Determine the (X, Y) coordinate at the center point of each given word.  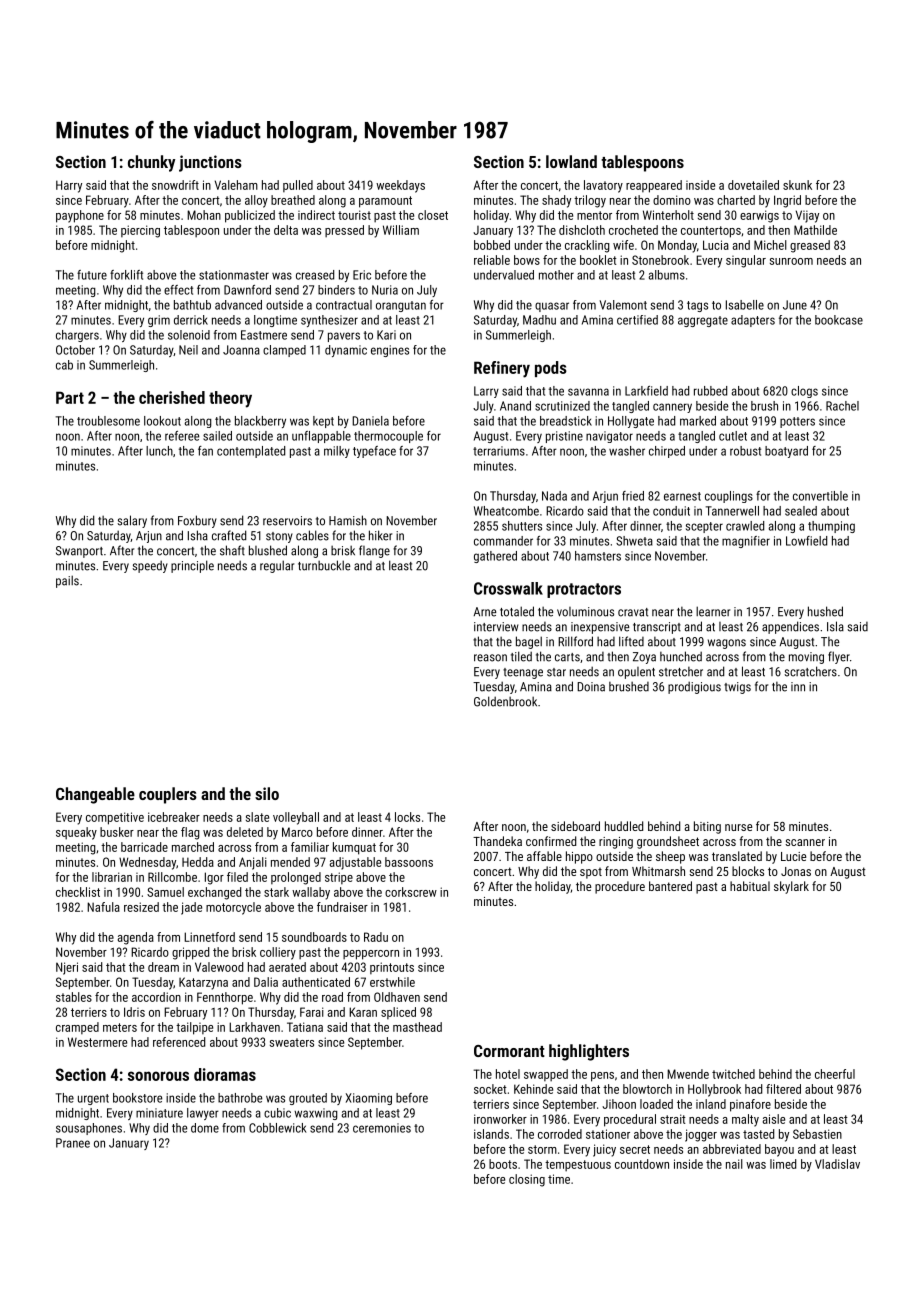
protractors (584, 590)
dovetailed (753, 185)
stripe (339, 878)
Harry (69, 186)
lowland (571, 161)
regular (277, 566)
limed (783, 1164)
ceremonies (382, 1128)
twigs (737, 688)
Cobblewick (278, 1128)
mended (290, 862)
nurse (738, 827)
